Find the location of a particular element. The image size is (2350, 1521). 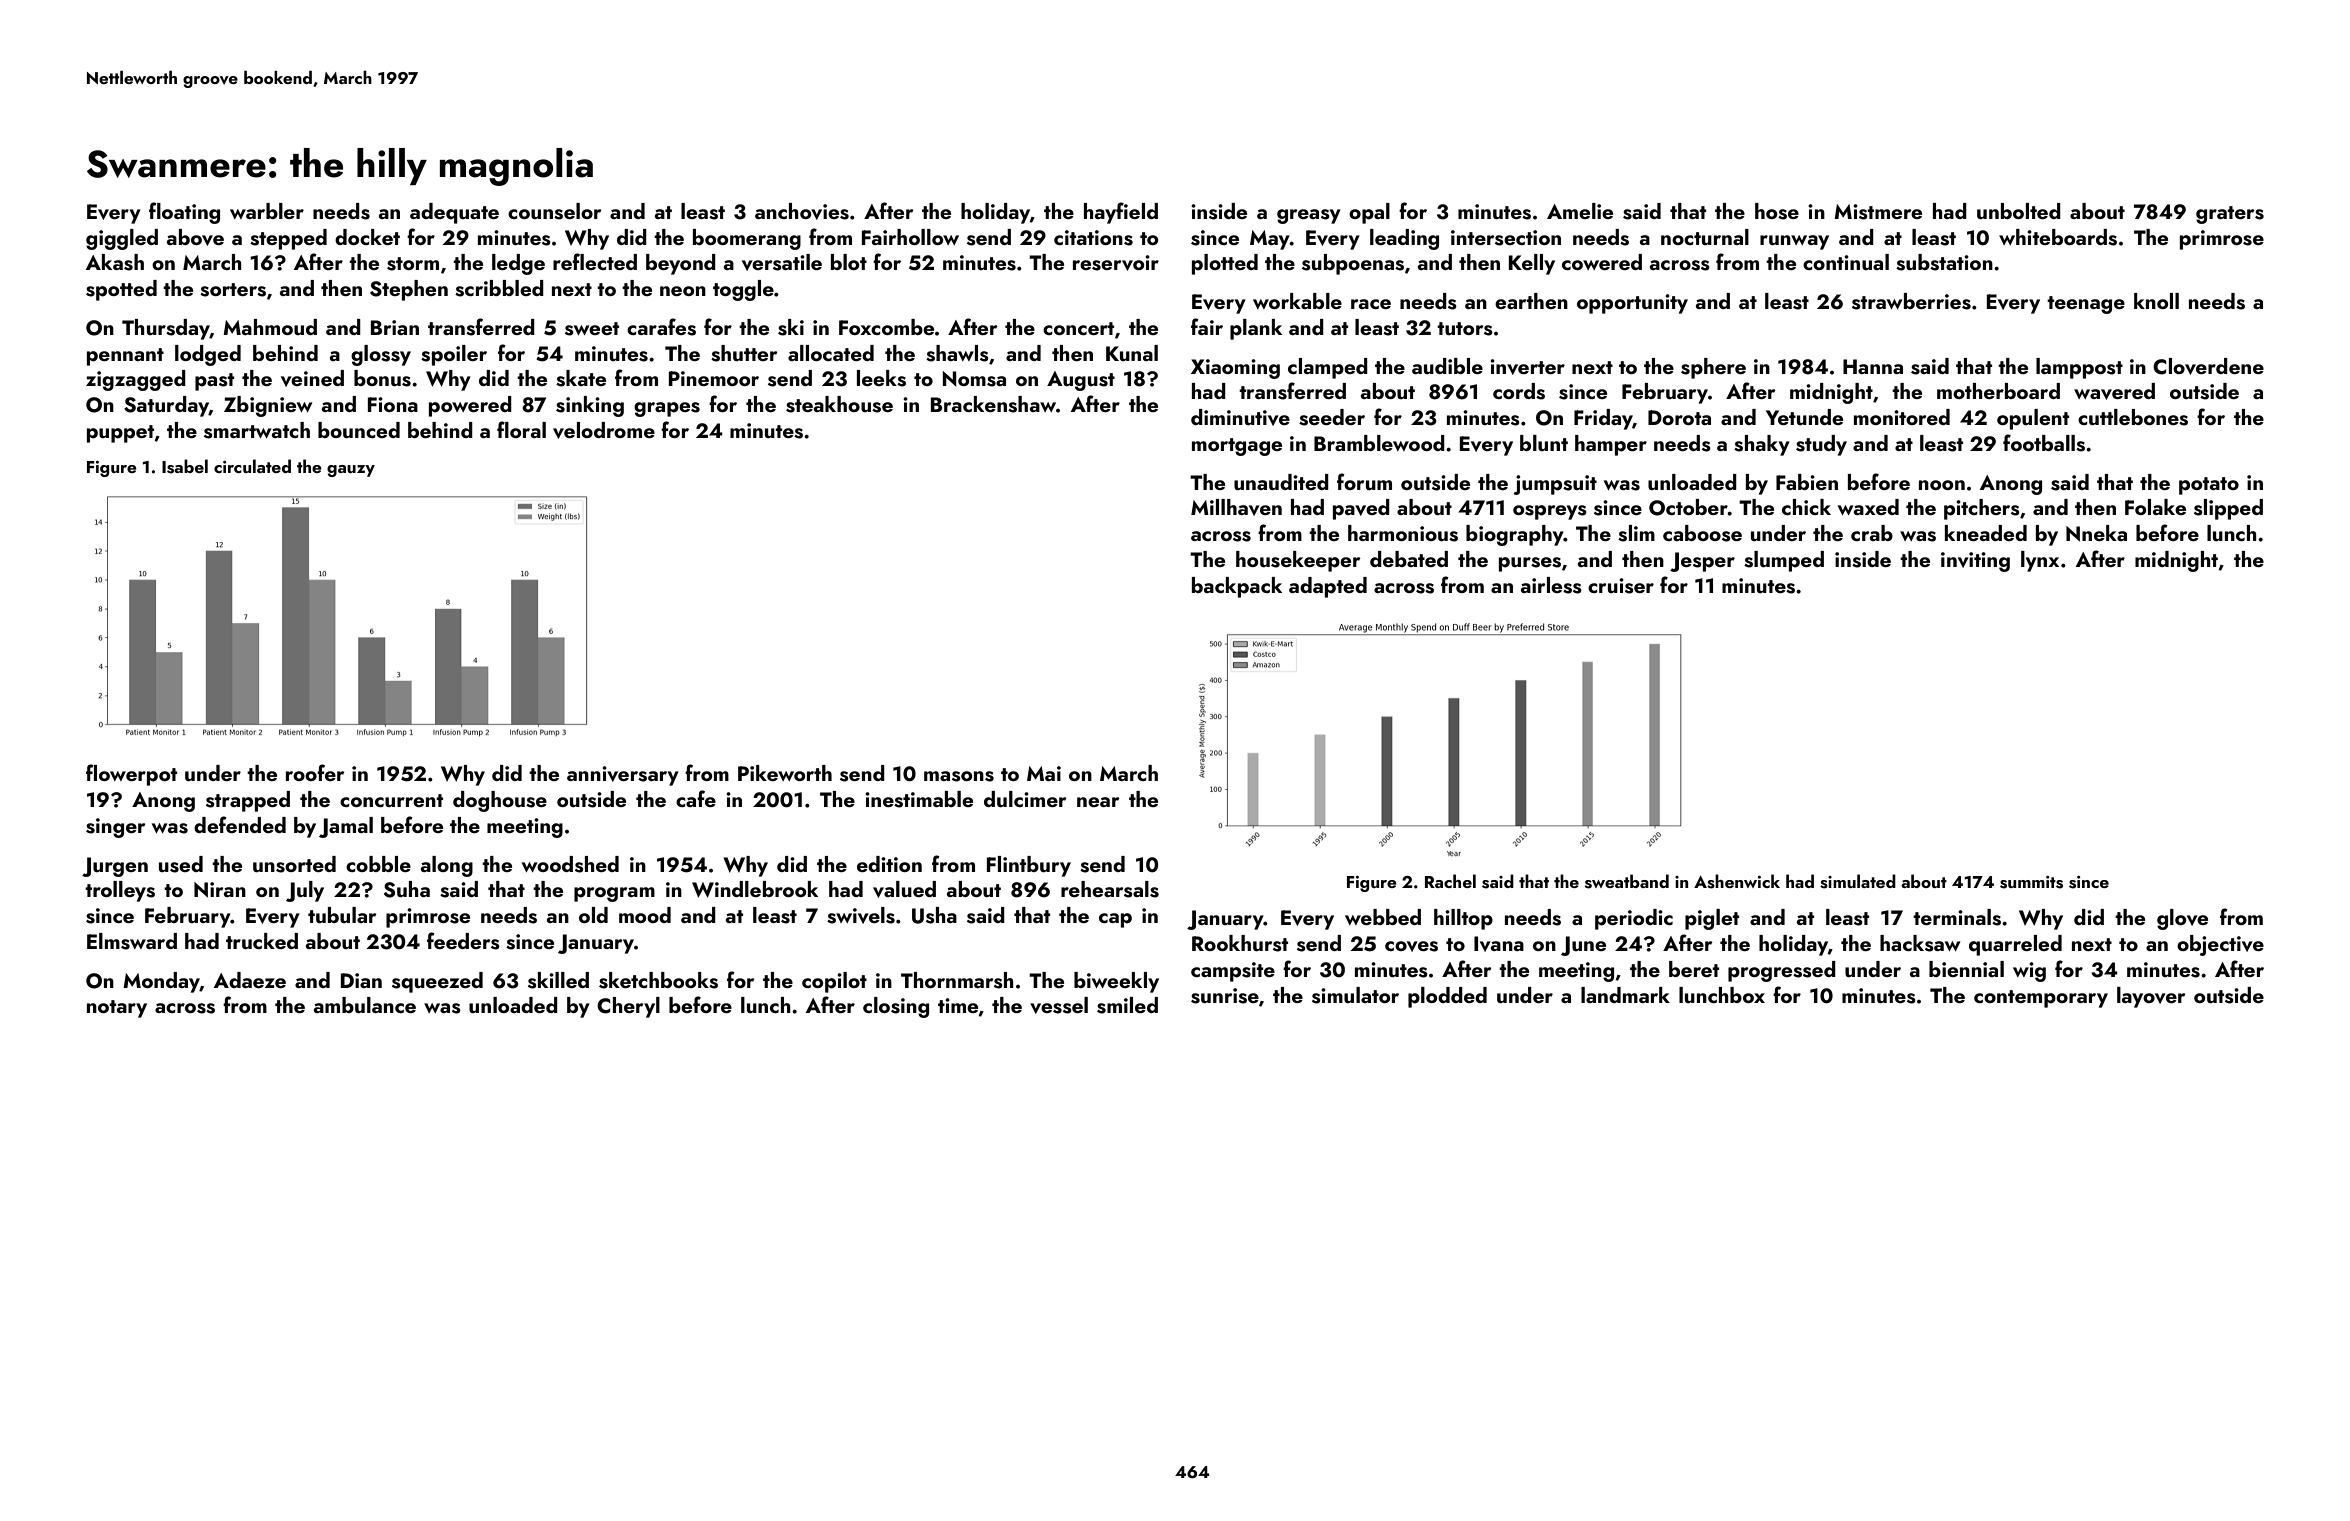

lynx is located at coordinates (2040, 561).
